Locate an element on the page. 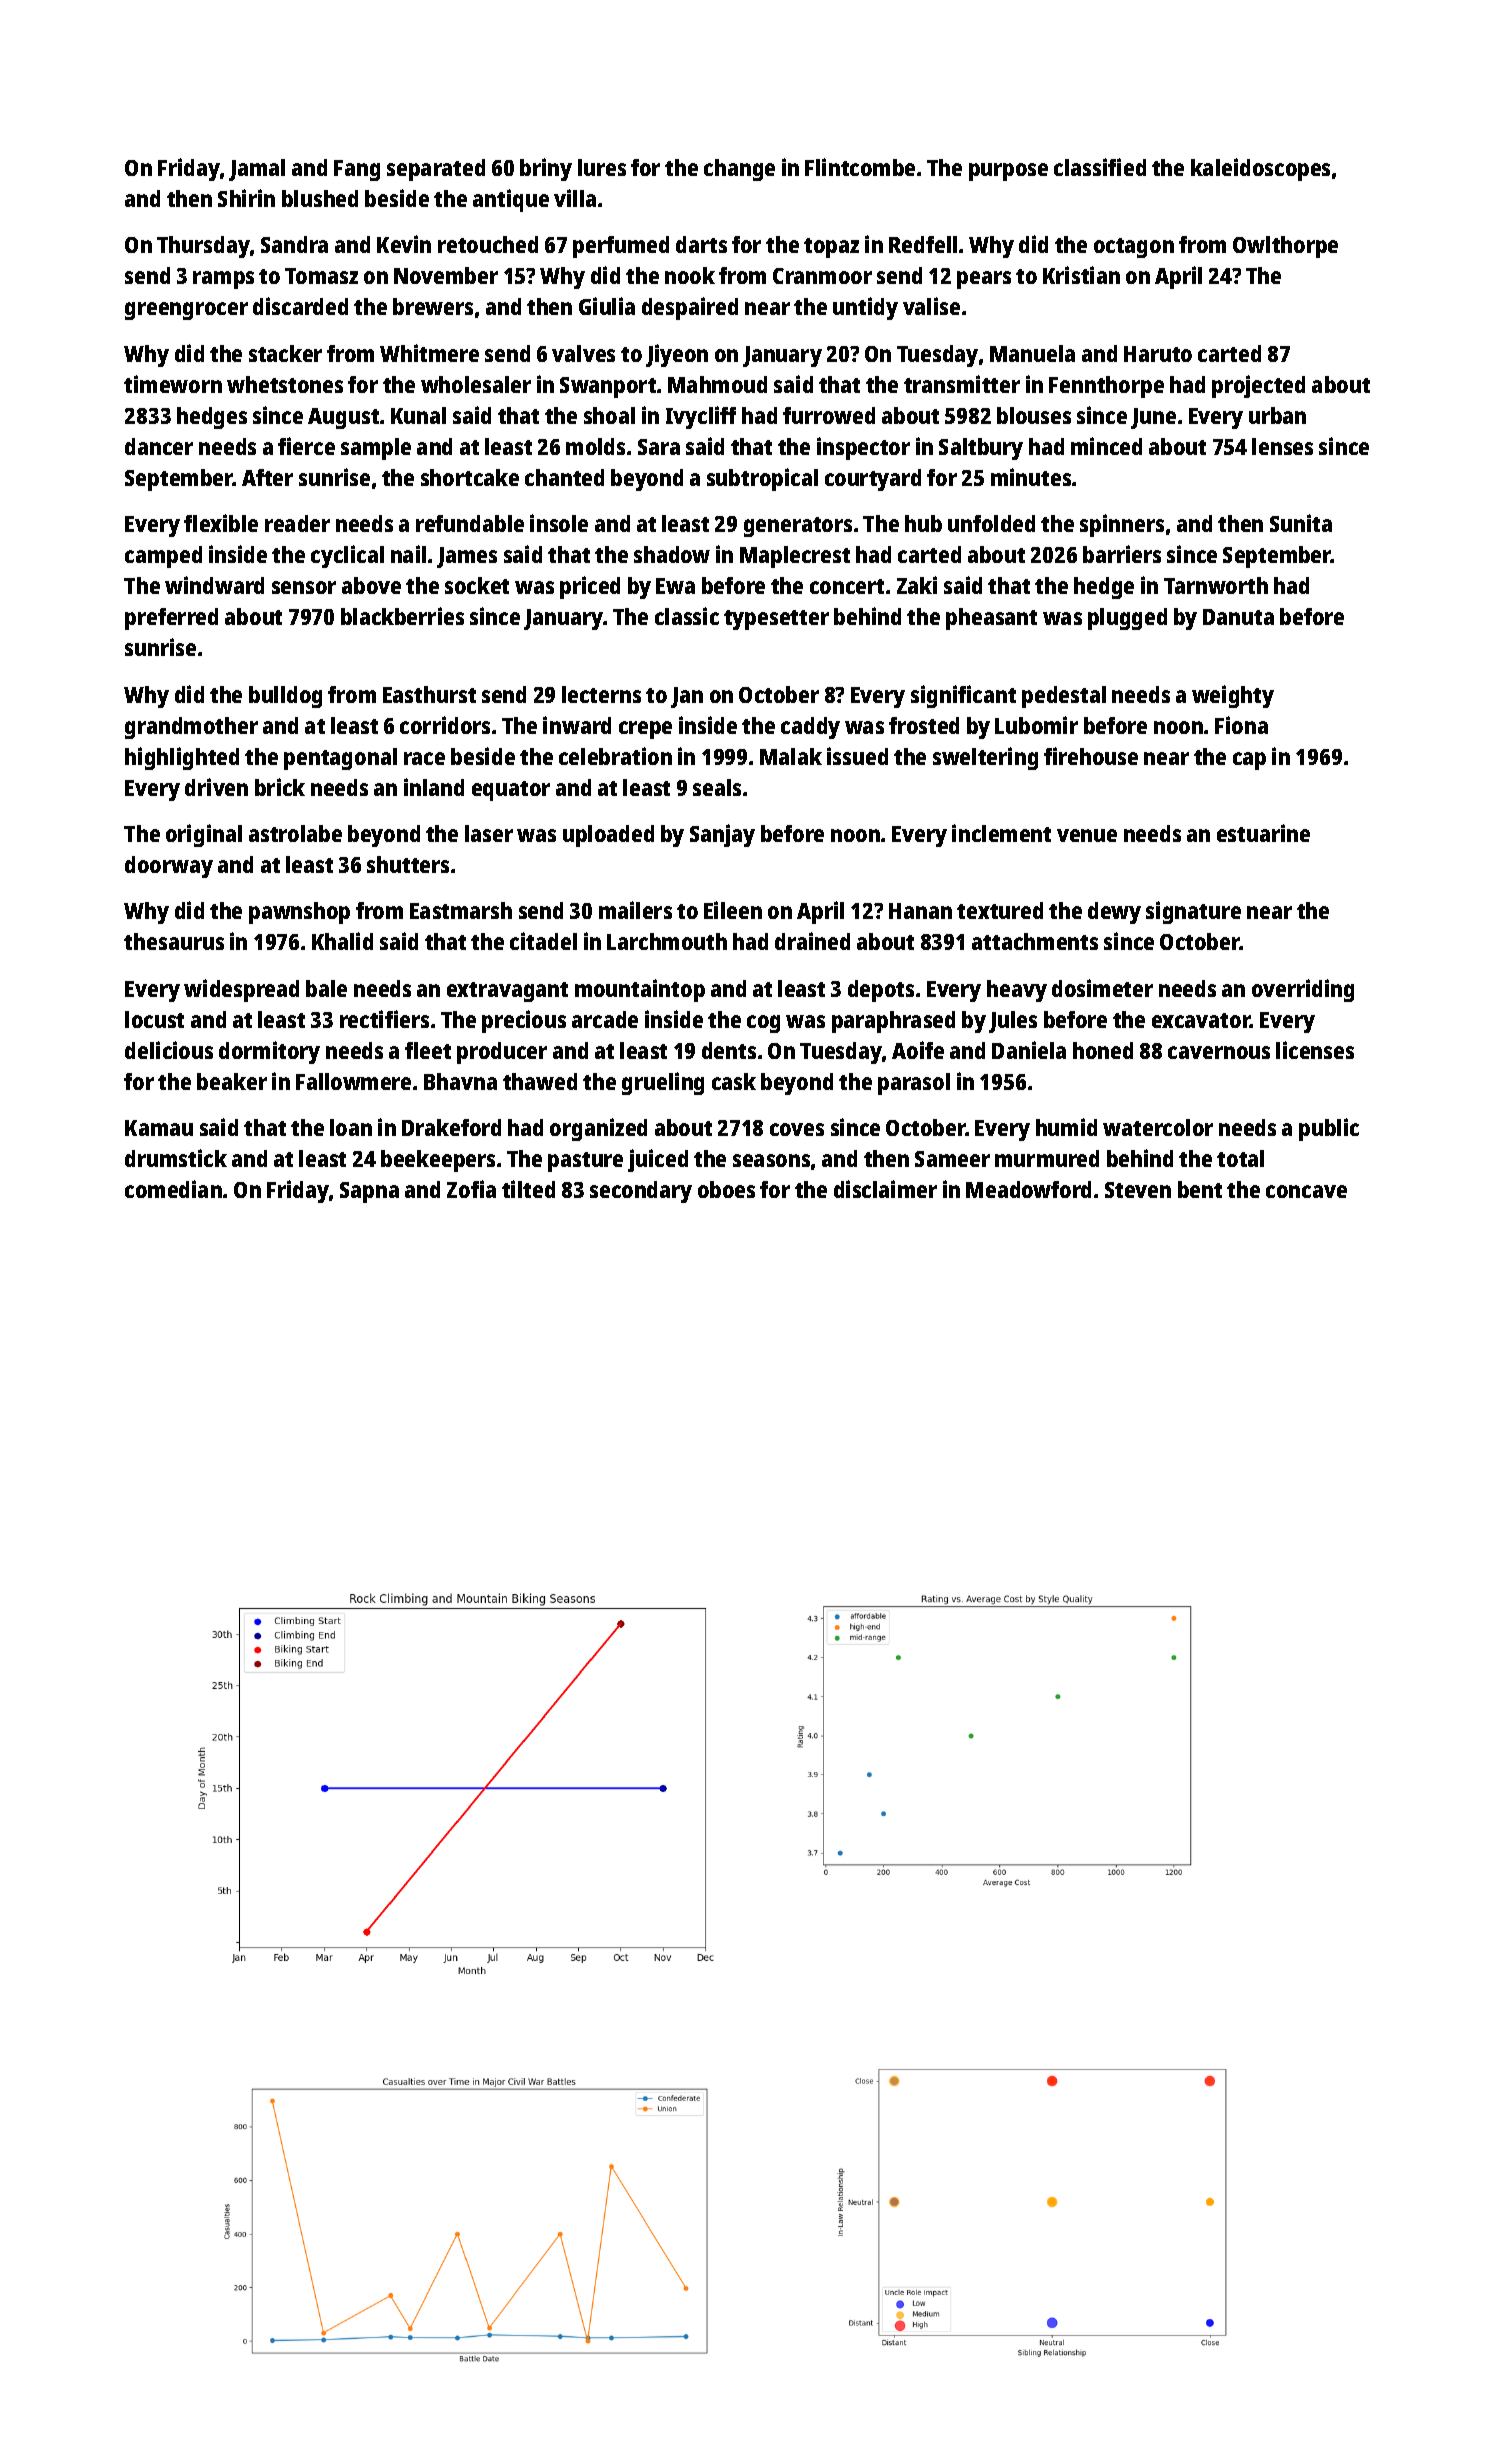 This document has height=2464, width=1496. Sunita is located at coordinates (1301, 523).
